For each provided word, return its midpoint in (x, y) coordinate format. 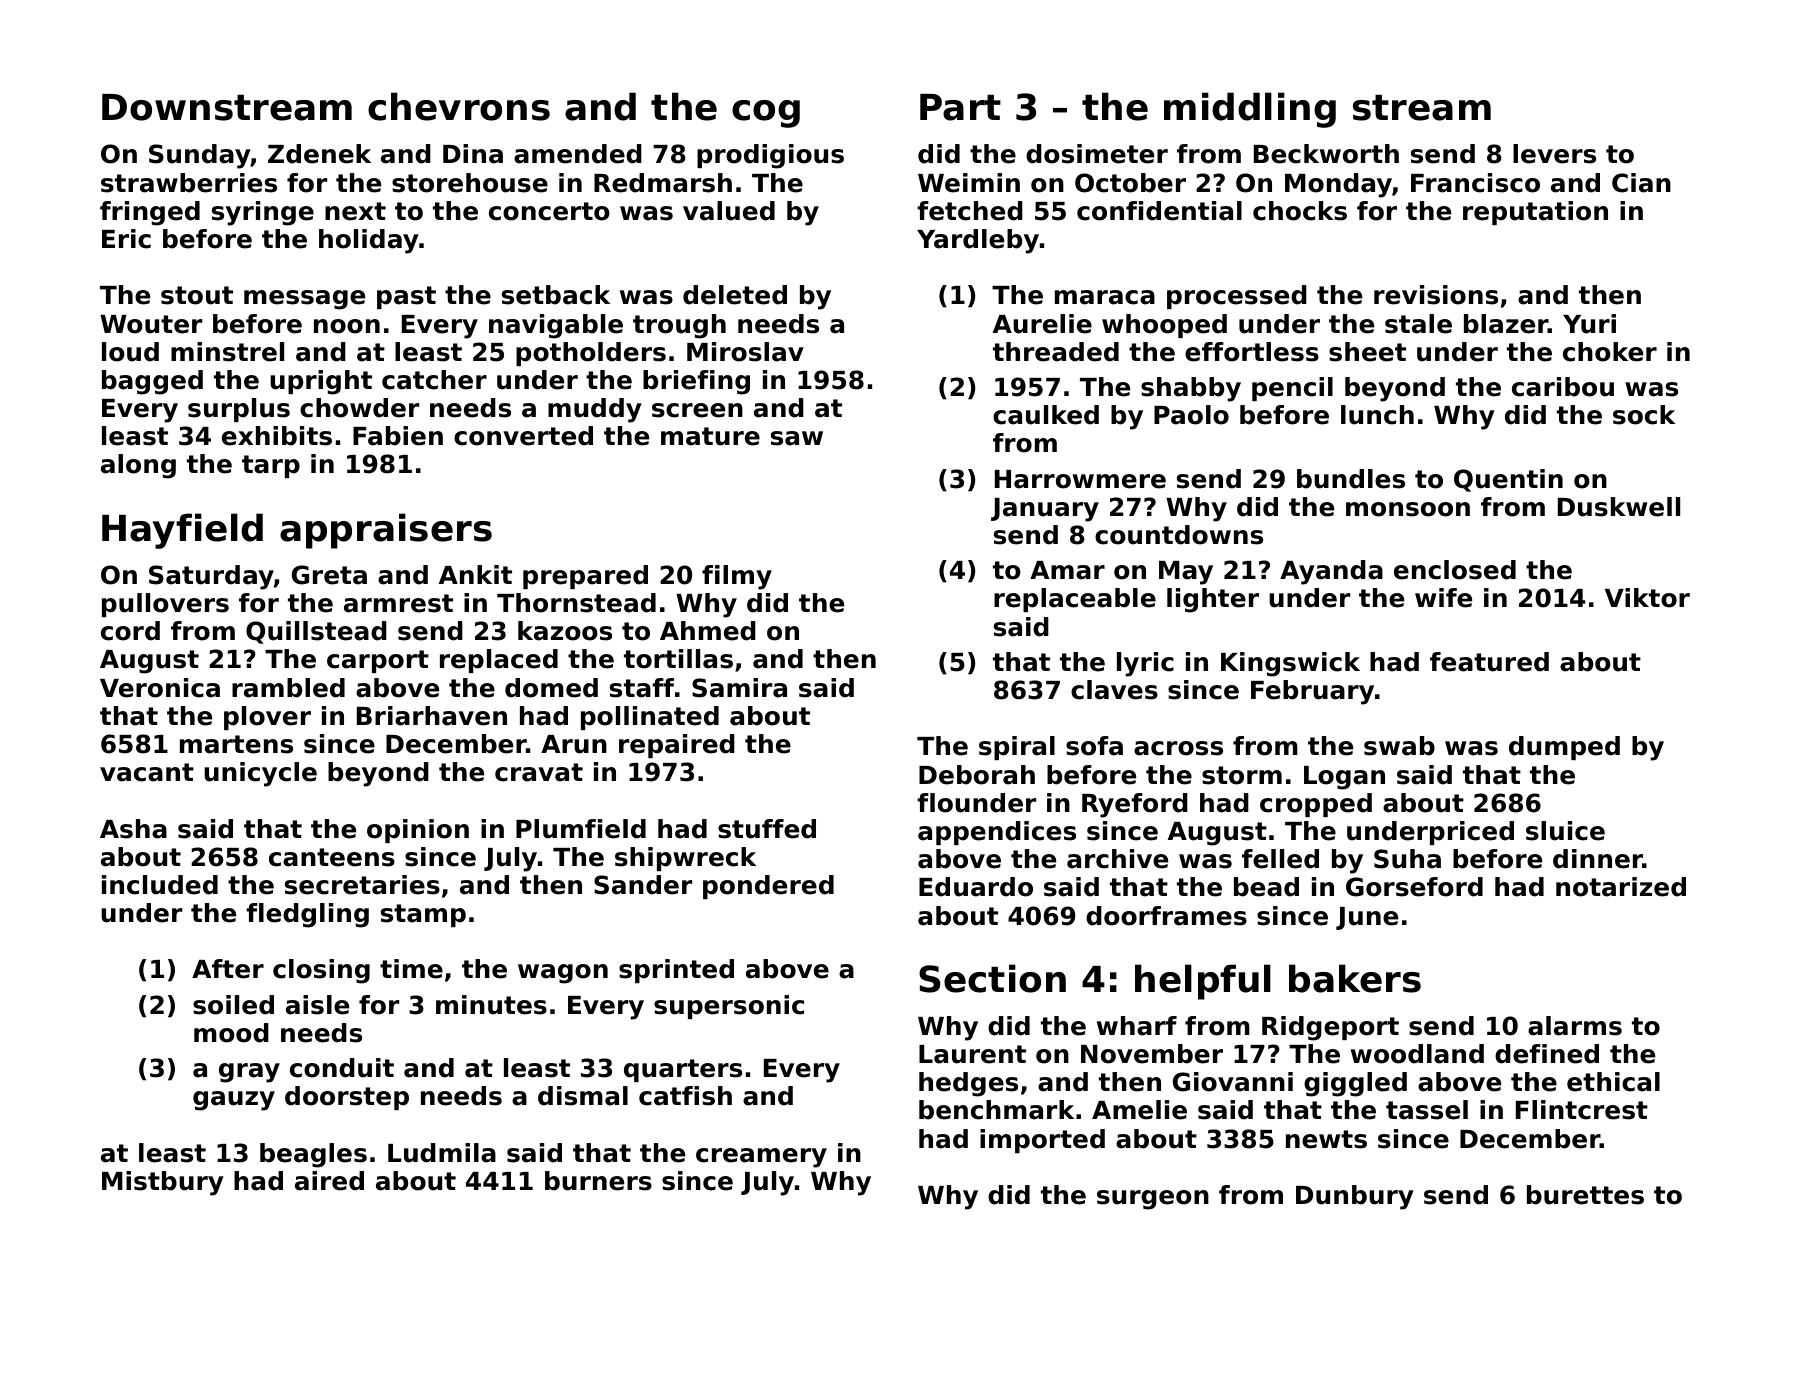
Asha (133, 829)
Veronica (160, 688)
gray (249, 1073)
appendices (997, 833)
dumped (1564, 748)
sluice (1565, 831)
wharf (1137, 1026)
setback (556, 295)
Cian (1641, 183)
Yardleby (978, 241)
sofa (1094, 746)
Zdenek (319, 154)
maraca (1105, 297)
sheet (1367, 352)
